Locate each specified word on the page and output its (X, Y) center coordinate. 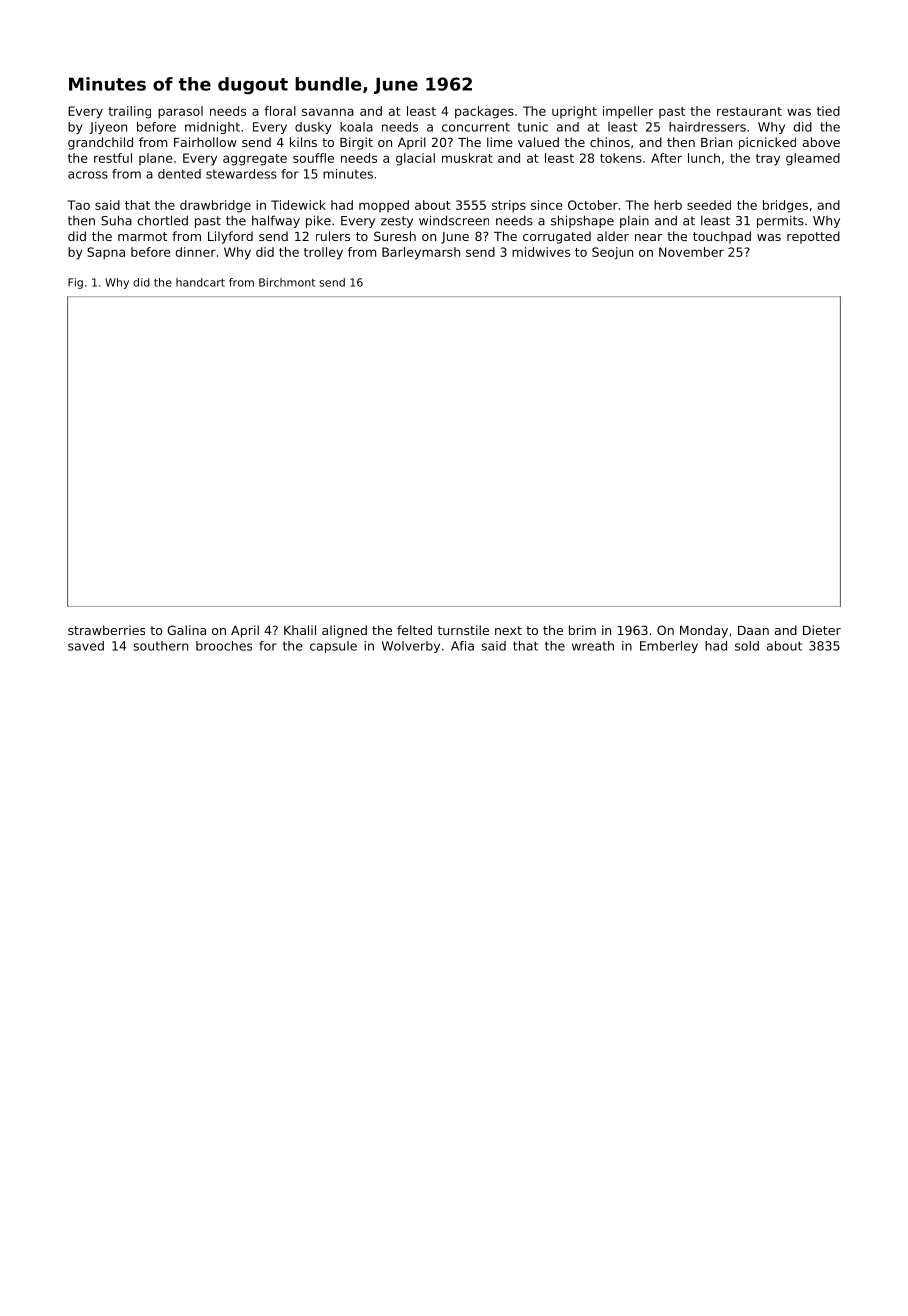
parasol (180, 112)
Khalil (300, 630)
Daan (753, 630)
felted (414, 630)
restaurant (749, 111)
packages (484, 112)
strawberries (106, 630)
